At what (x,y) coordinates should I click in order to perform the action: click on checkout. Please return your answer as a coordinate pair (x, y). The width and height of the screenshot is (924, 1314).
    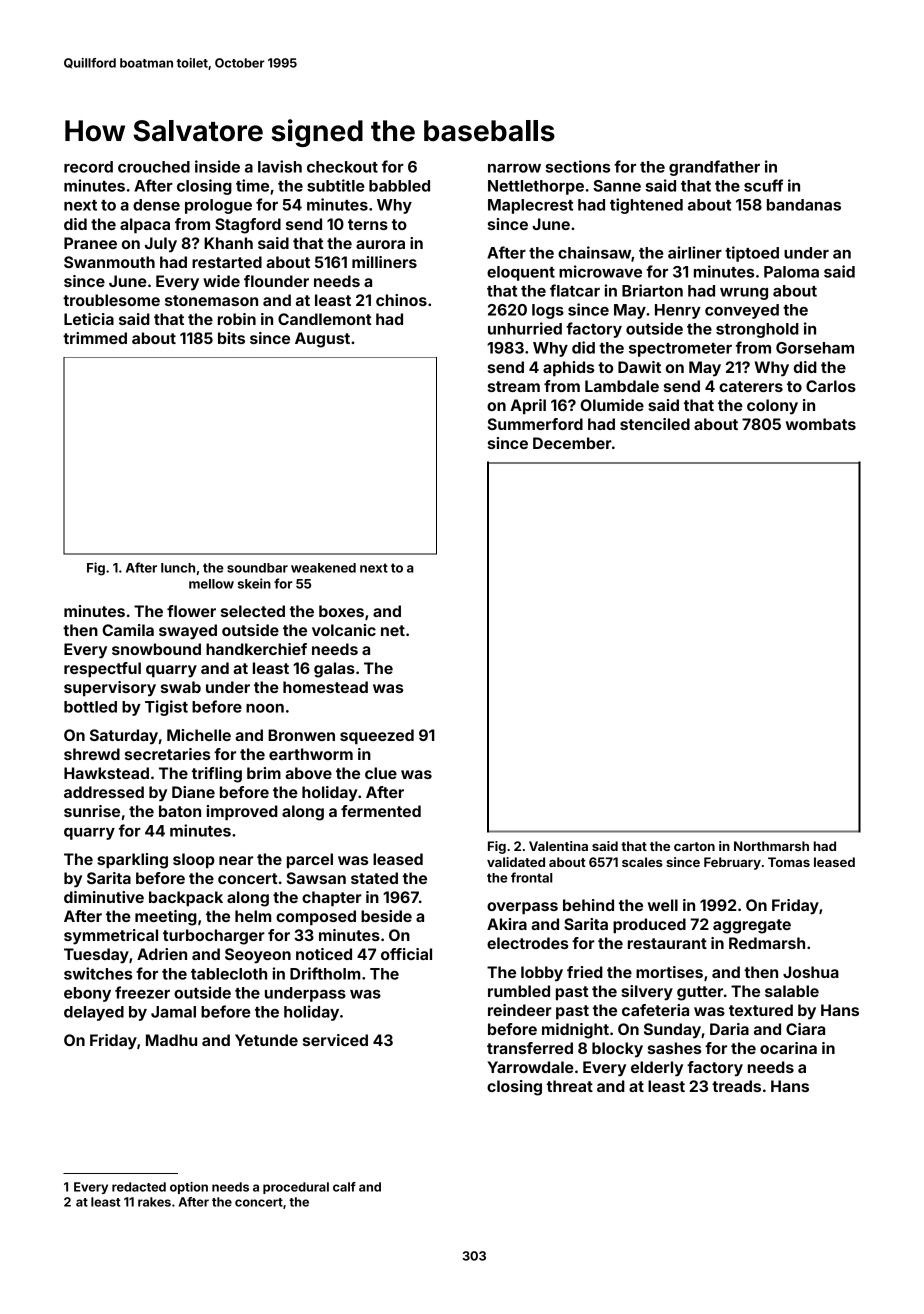
    Looking at the image, I should click on (342, 167).
